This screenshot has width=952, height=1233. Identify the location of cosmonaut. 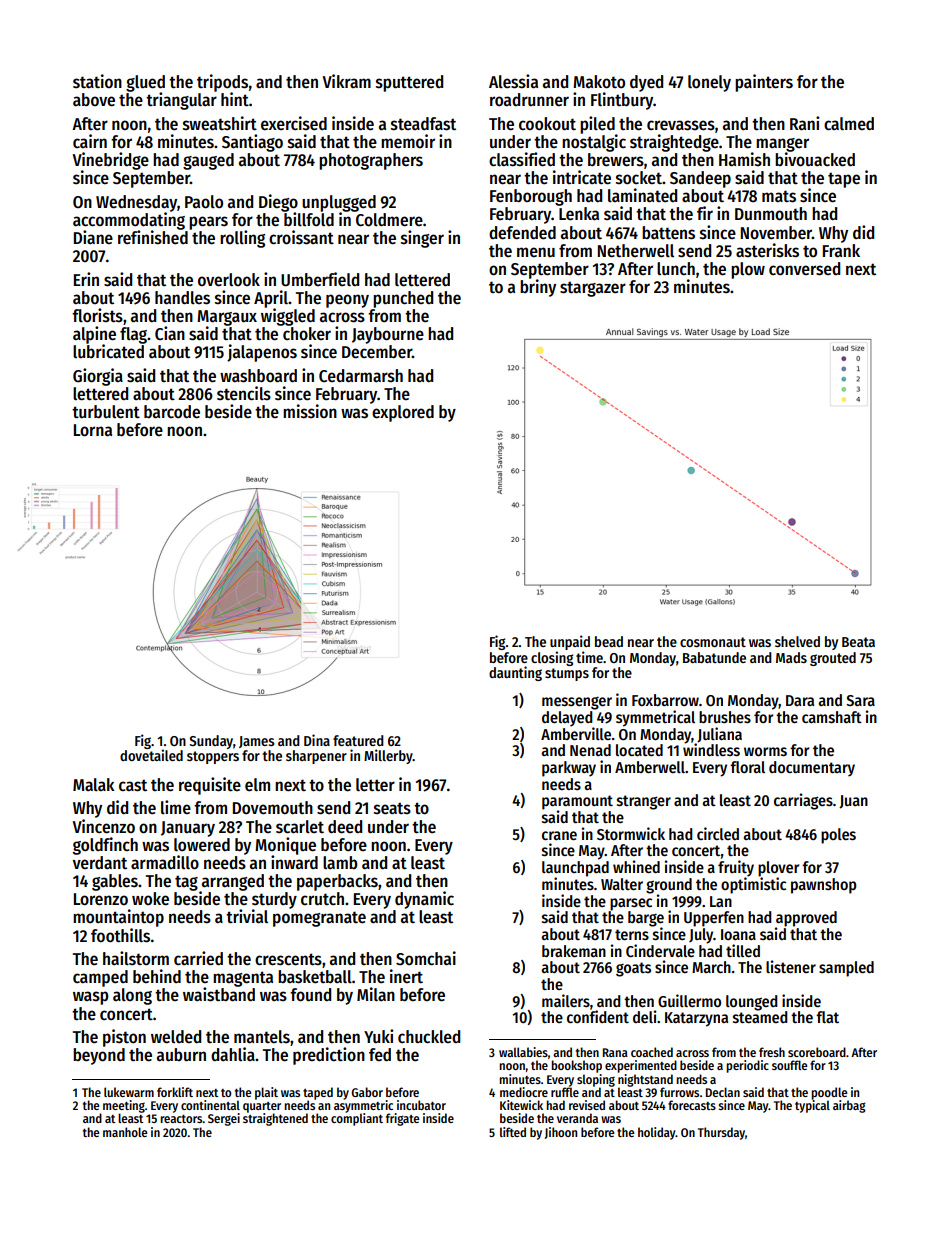
(713, 642).
